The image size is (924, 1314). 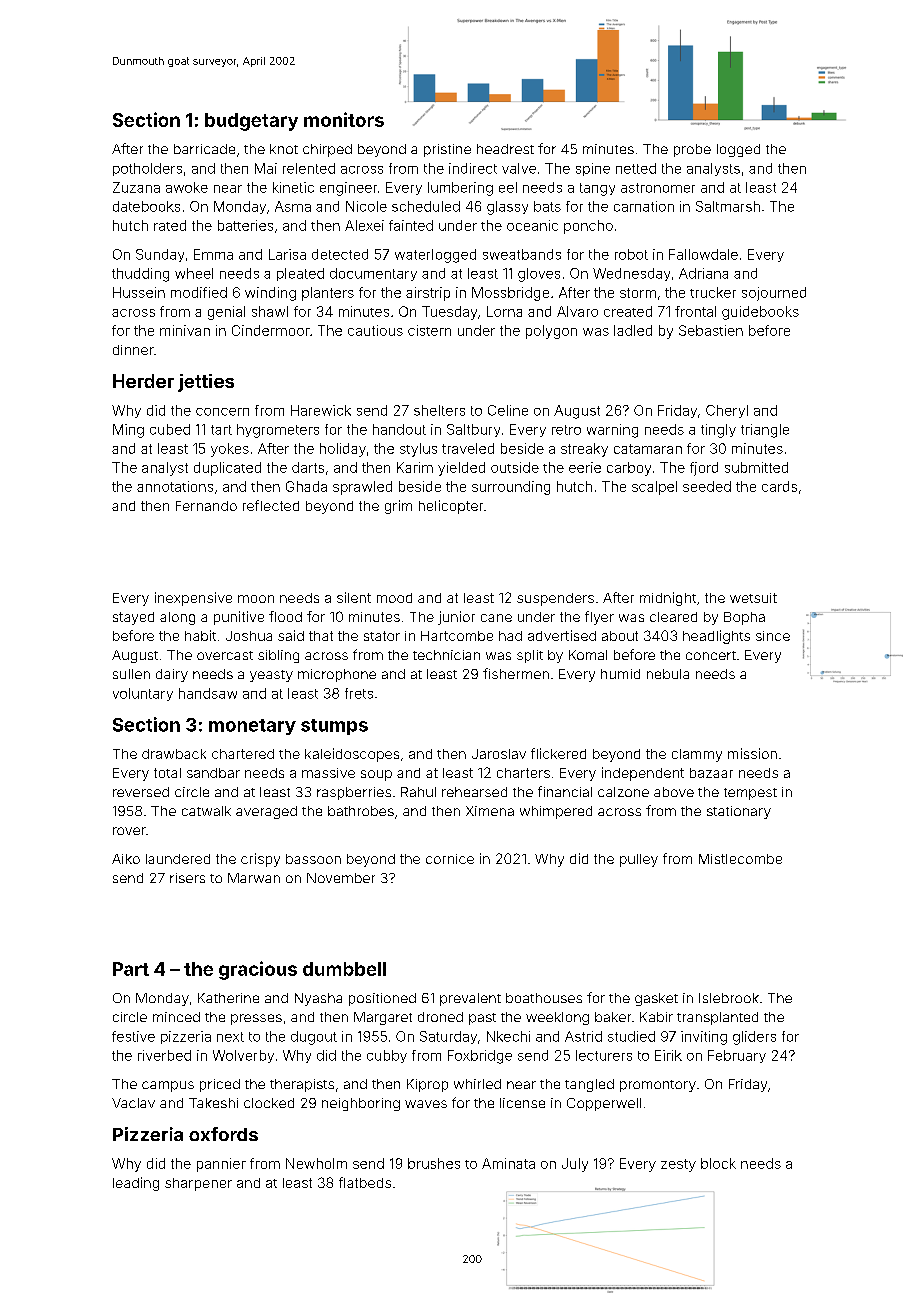 I want to click on leading, so click(x=136, y=1184).
